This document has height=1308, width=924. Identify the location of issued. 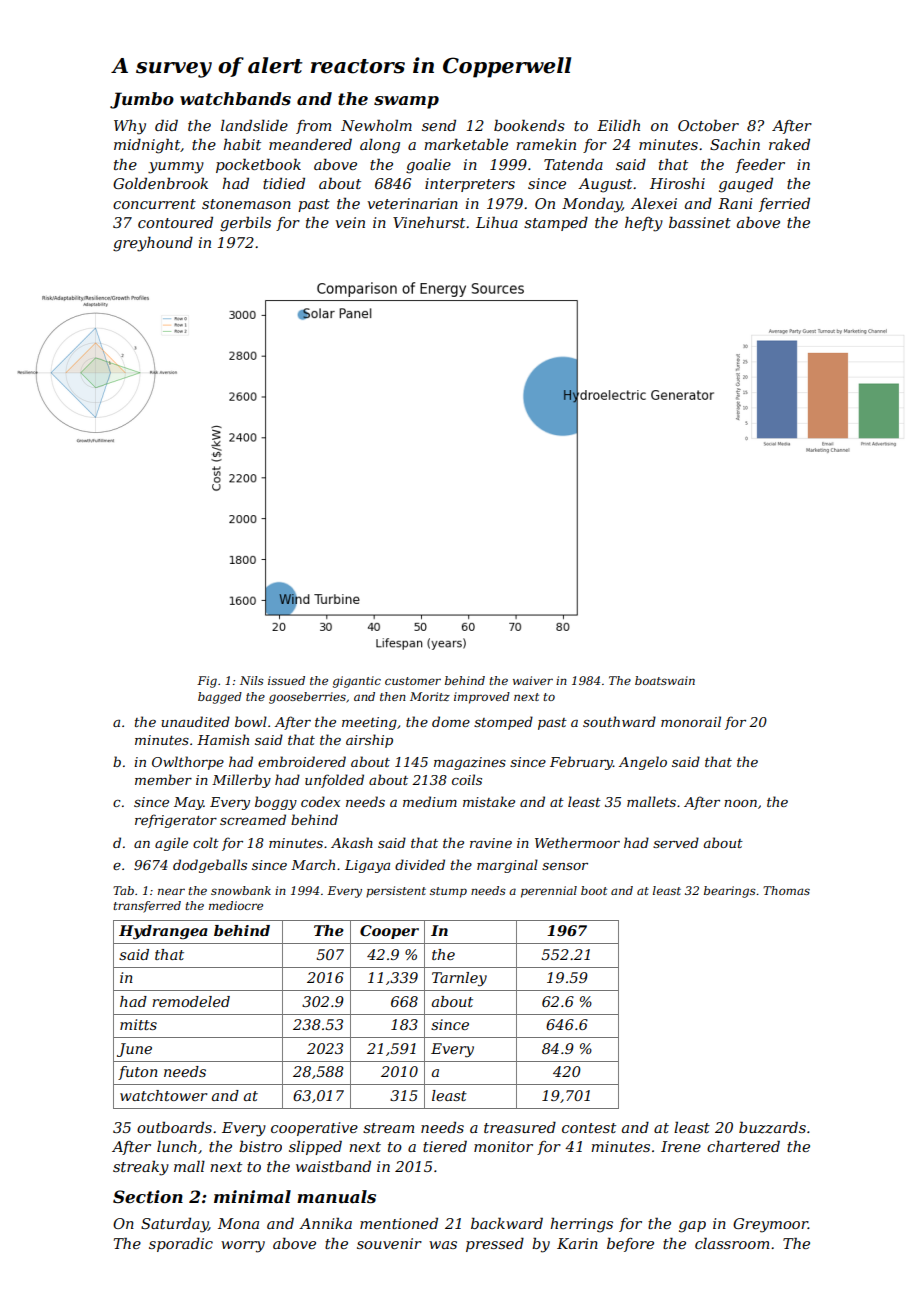
(286, 680).
